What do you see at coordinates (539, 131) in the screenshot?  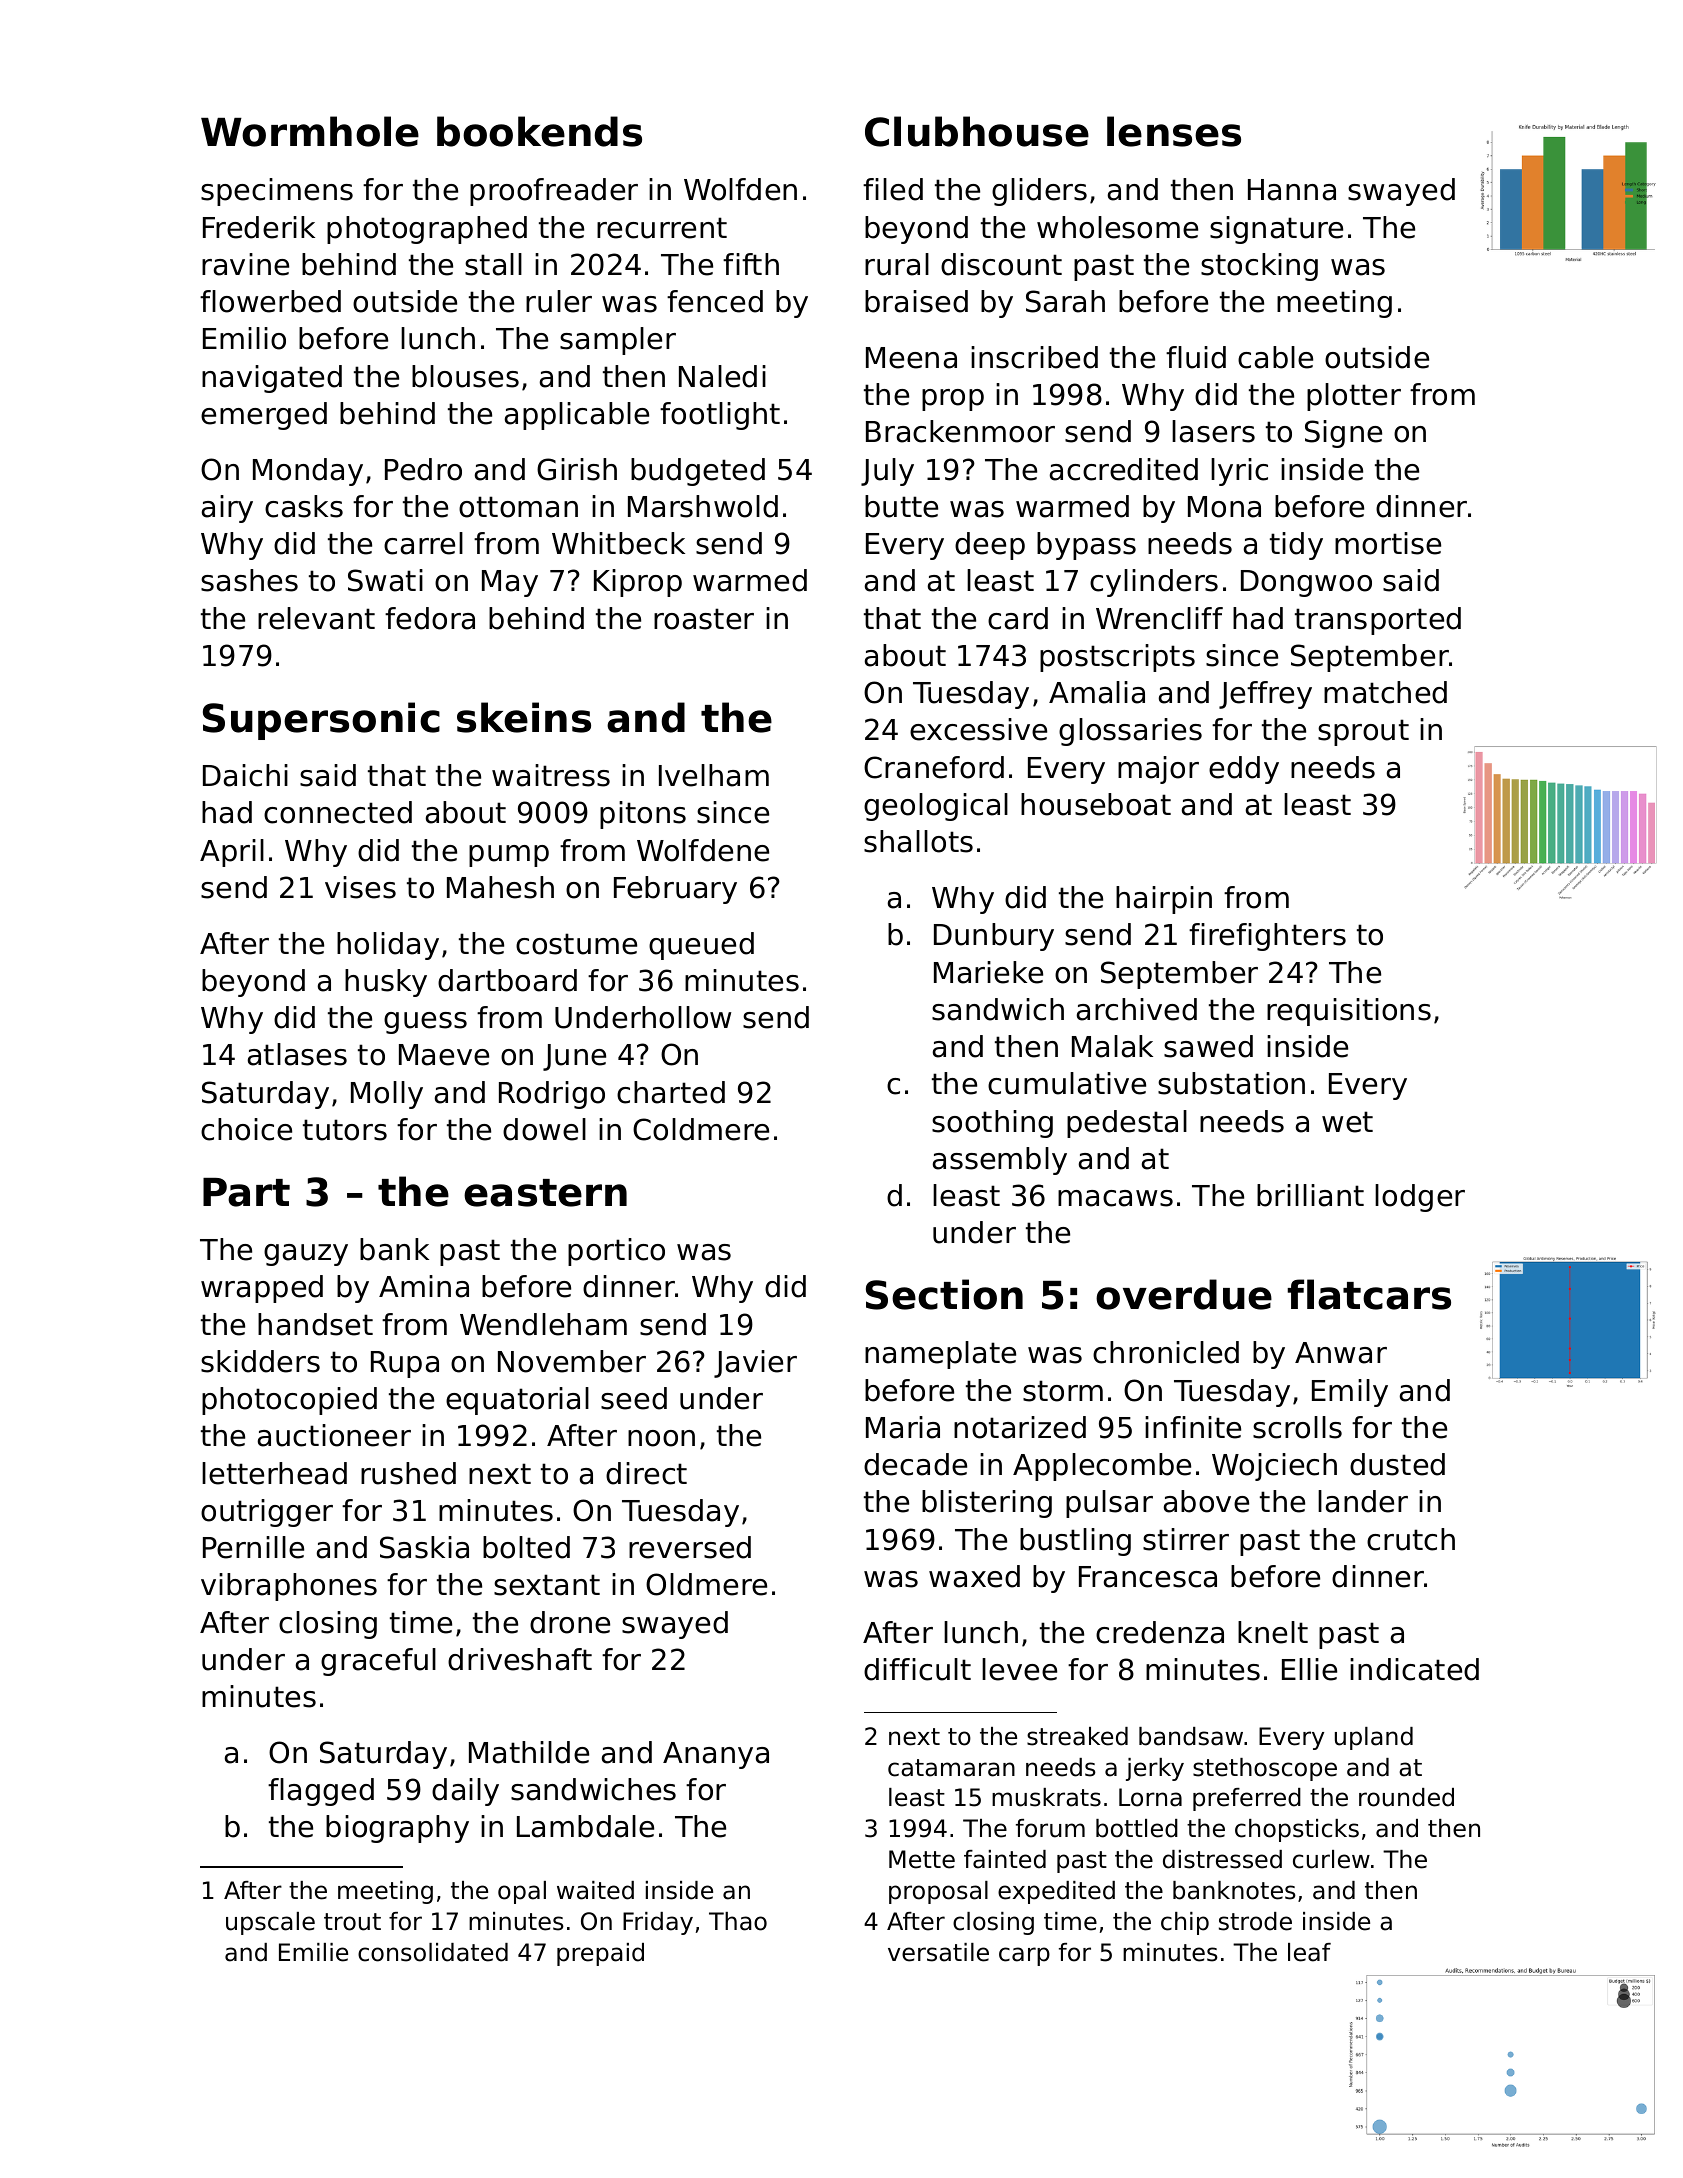 I see `bookends` at bounding box center [539, 131].
